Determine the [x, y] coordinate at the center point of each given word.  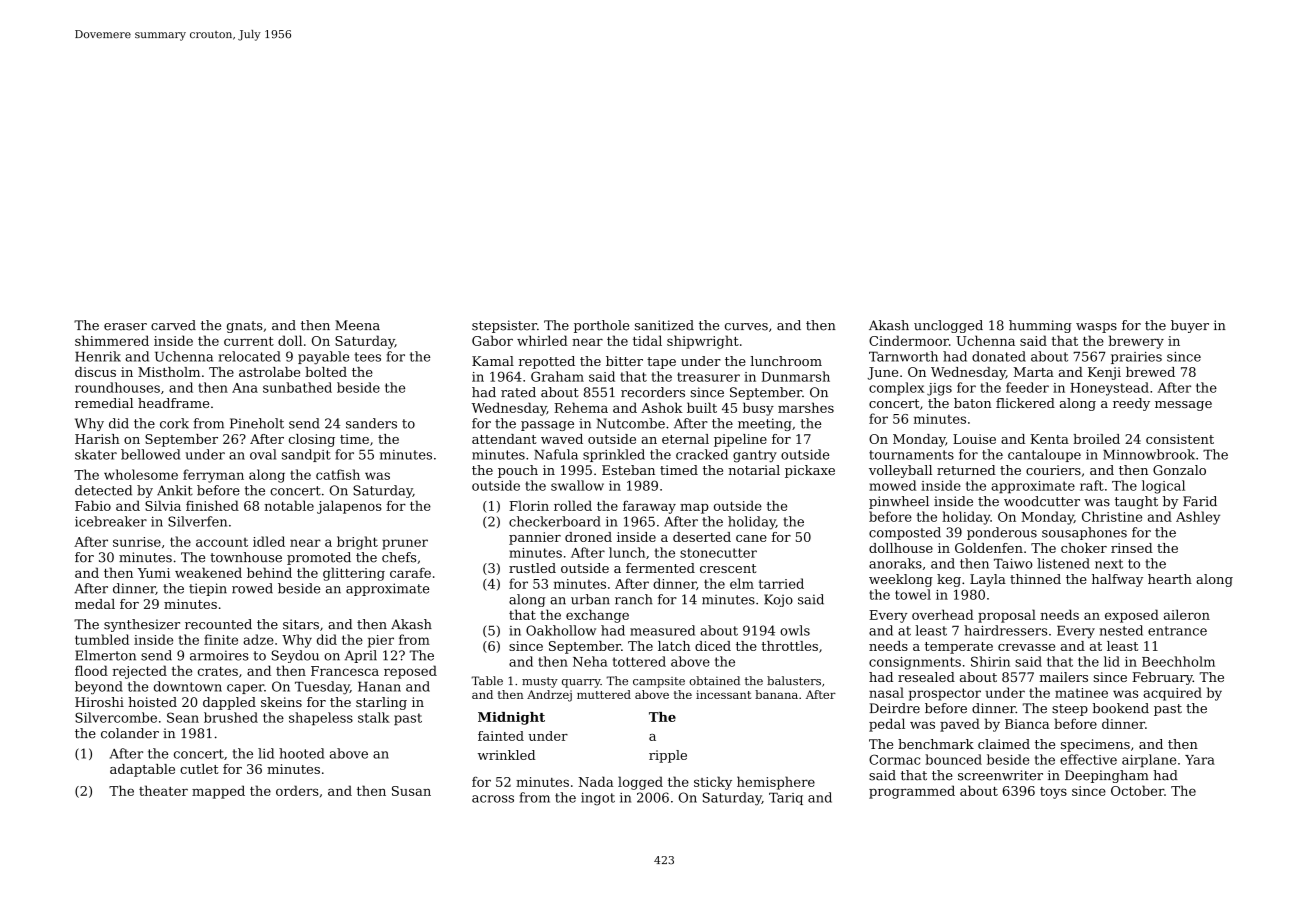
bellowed [150, 454]
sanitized [664, 325]
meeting [765, 424]
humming [1040, 326]
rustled [532, 568]
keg [949, 580]
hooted [301, 753]
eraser [125, 327]
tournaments [911, 455]
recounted [218, 624]
